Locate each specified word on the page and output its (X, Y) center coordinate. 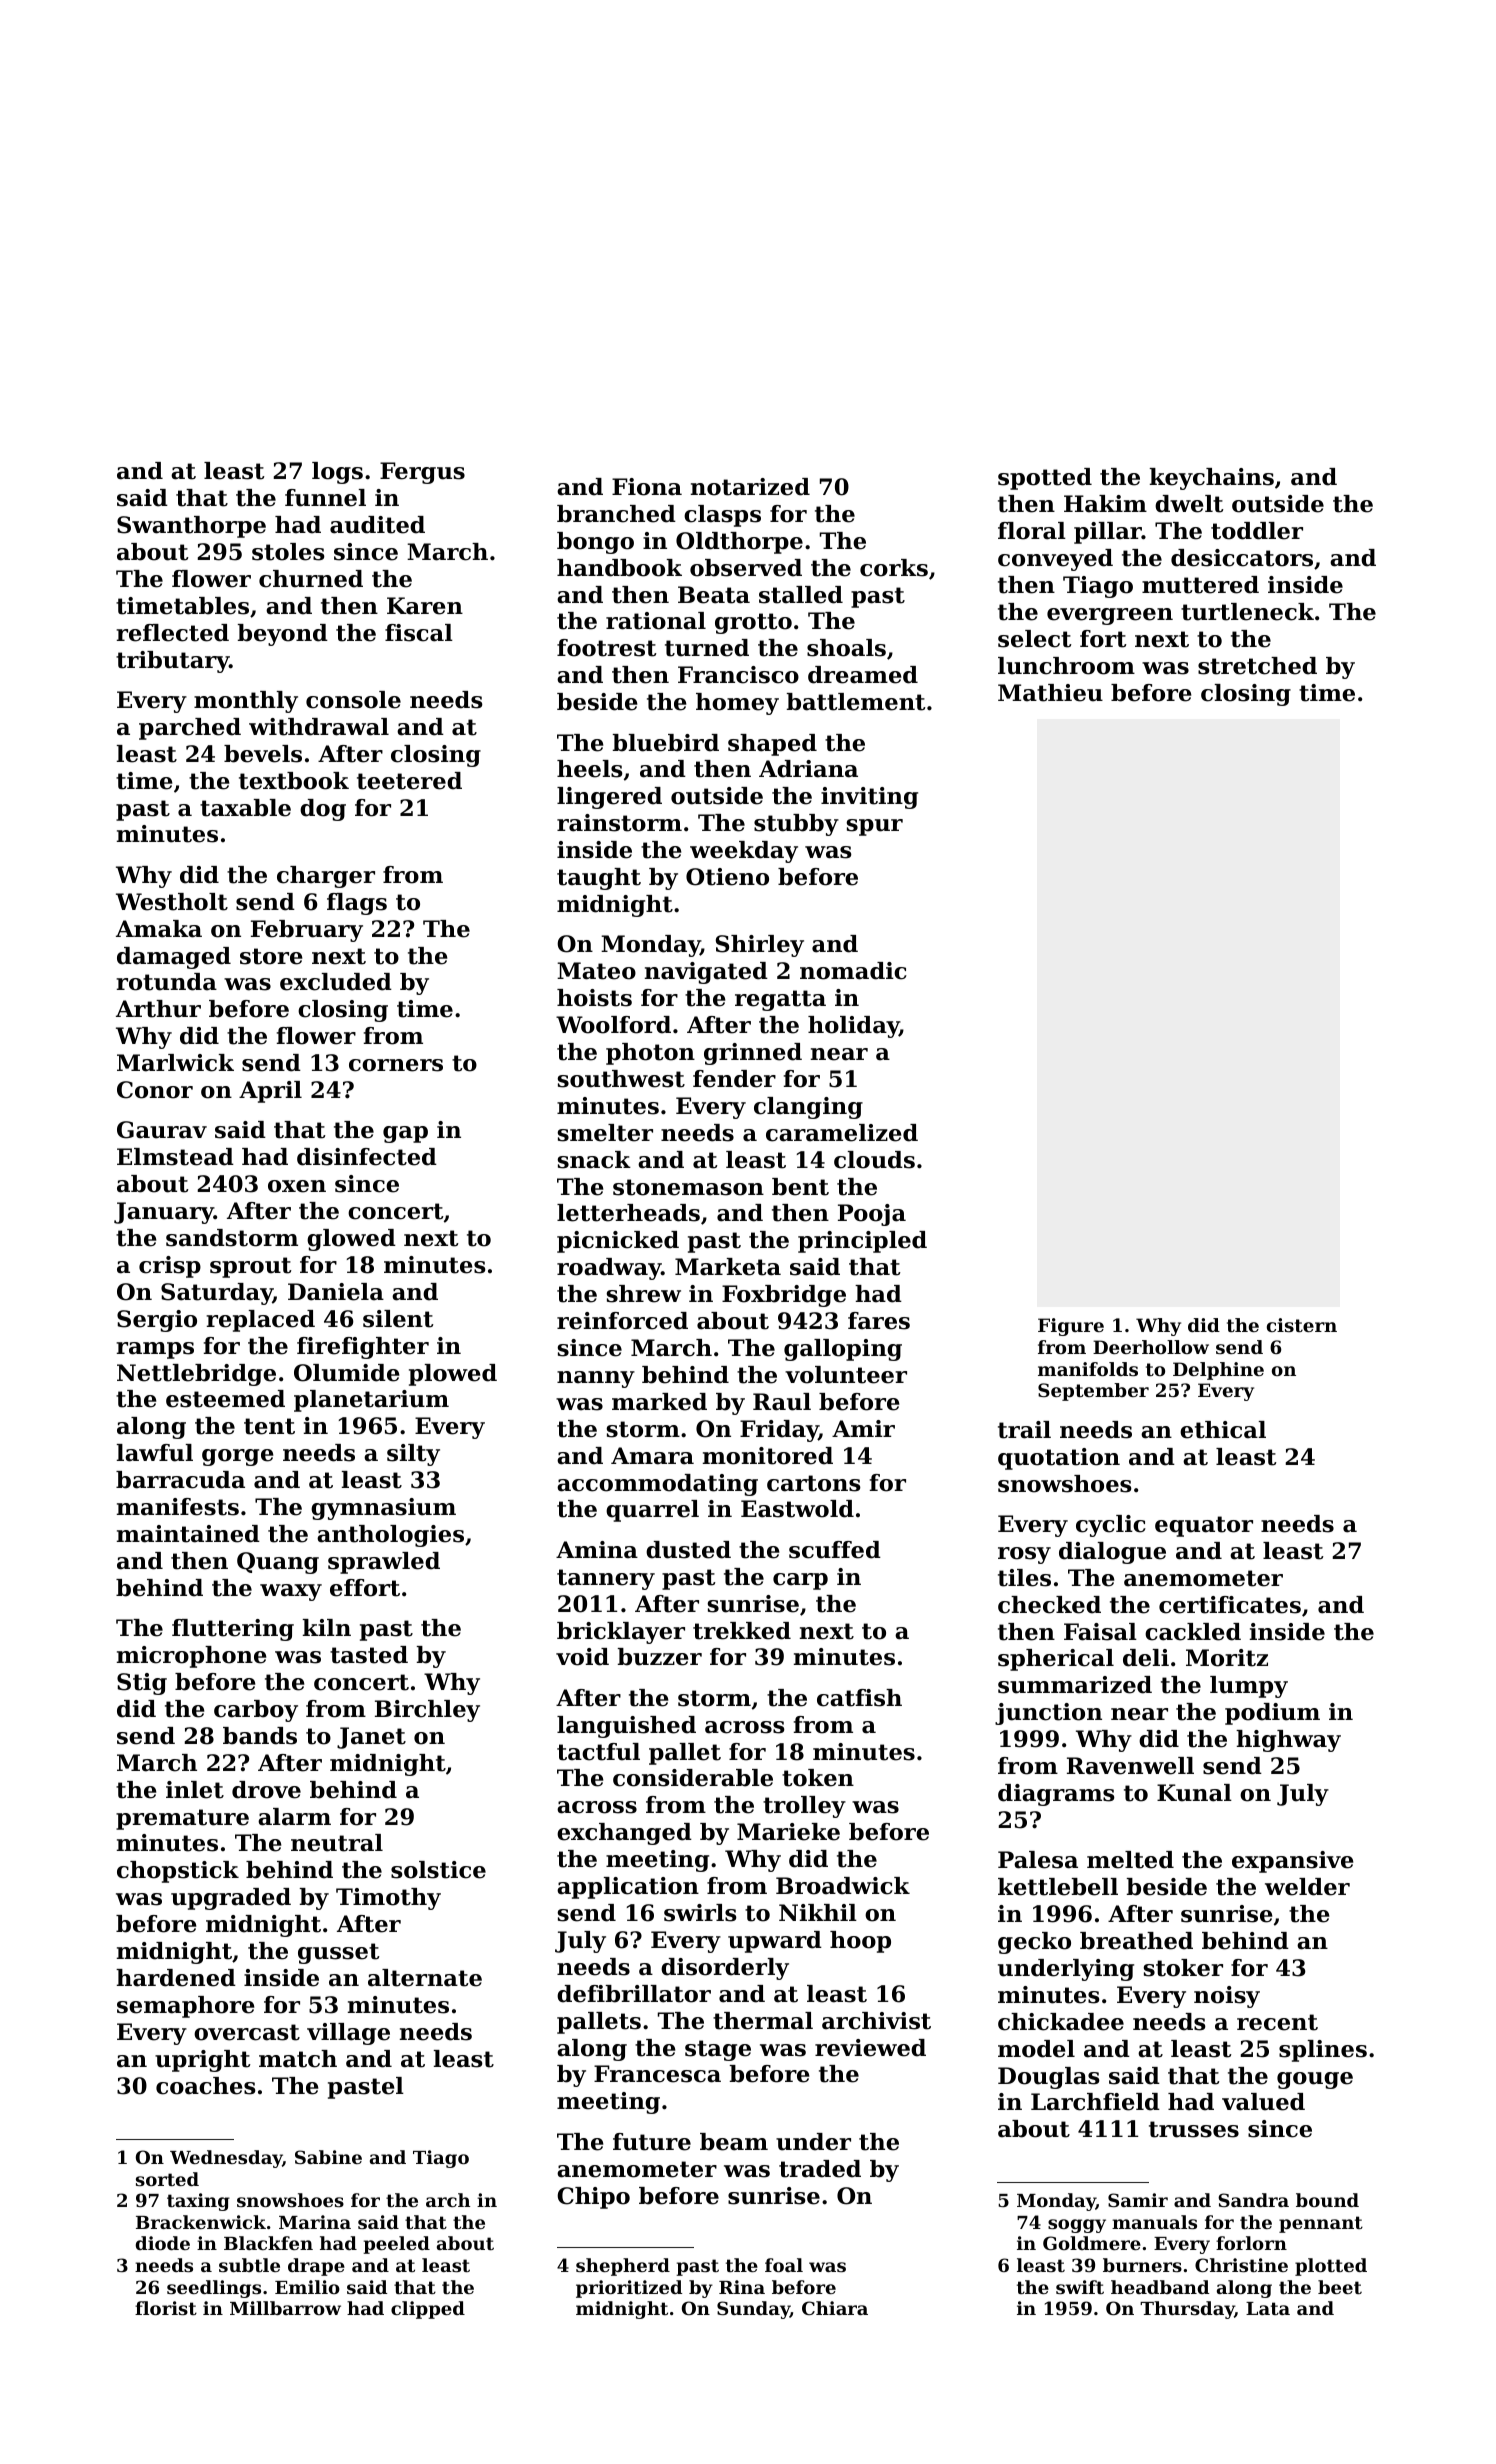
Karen (425, 606)
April (270, 1092)
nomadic (853, 971)
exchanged (624, 1834)
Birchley (427, 1711)
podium (1272, 1714)
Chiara (835, 2308)
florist (166, 2308)
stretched (1257, 666)
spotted (1045, 479)
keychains (1212, 479)
